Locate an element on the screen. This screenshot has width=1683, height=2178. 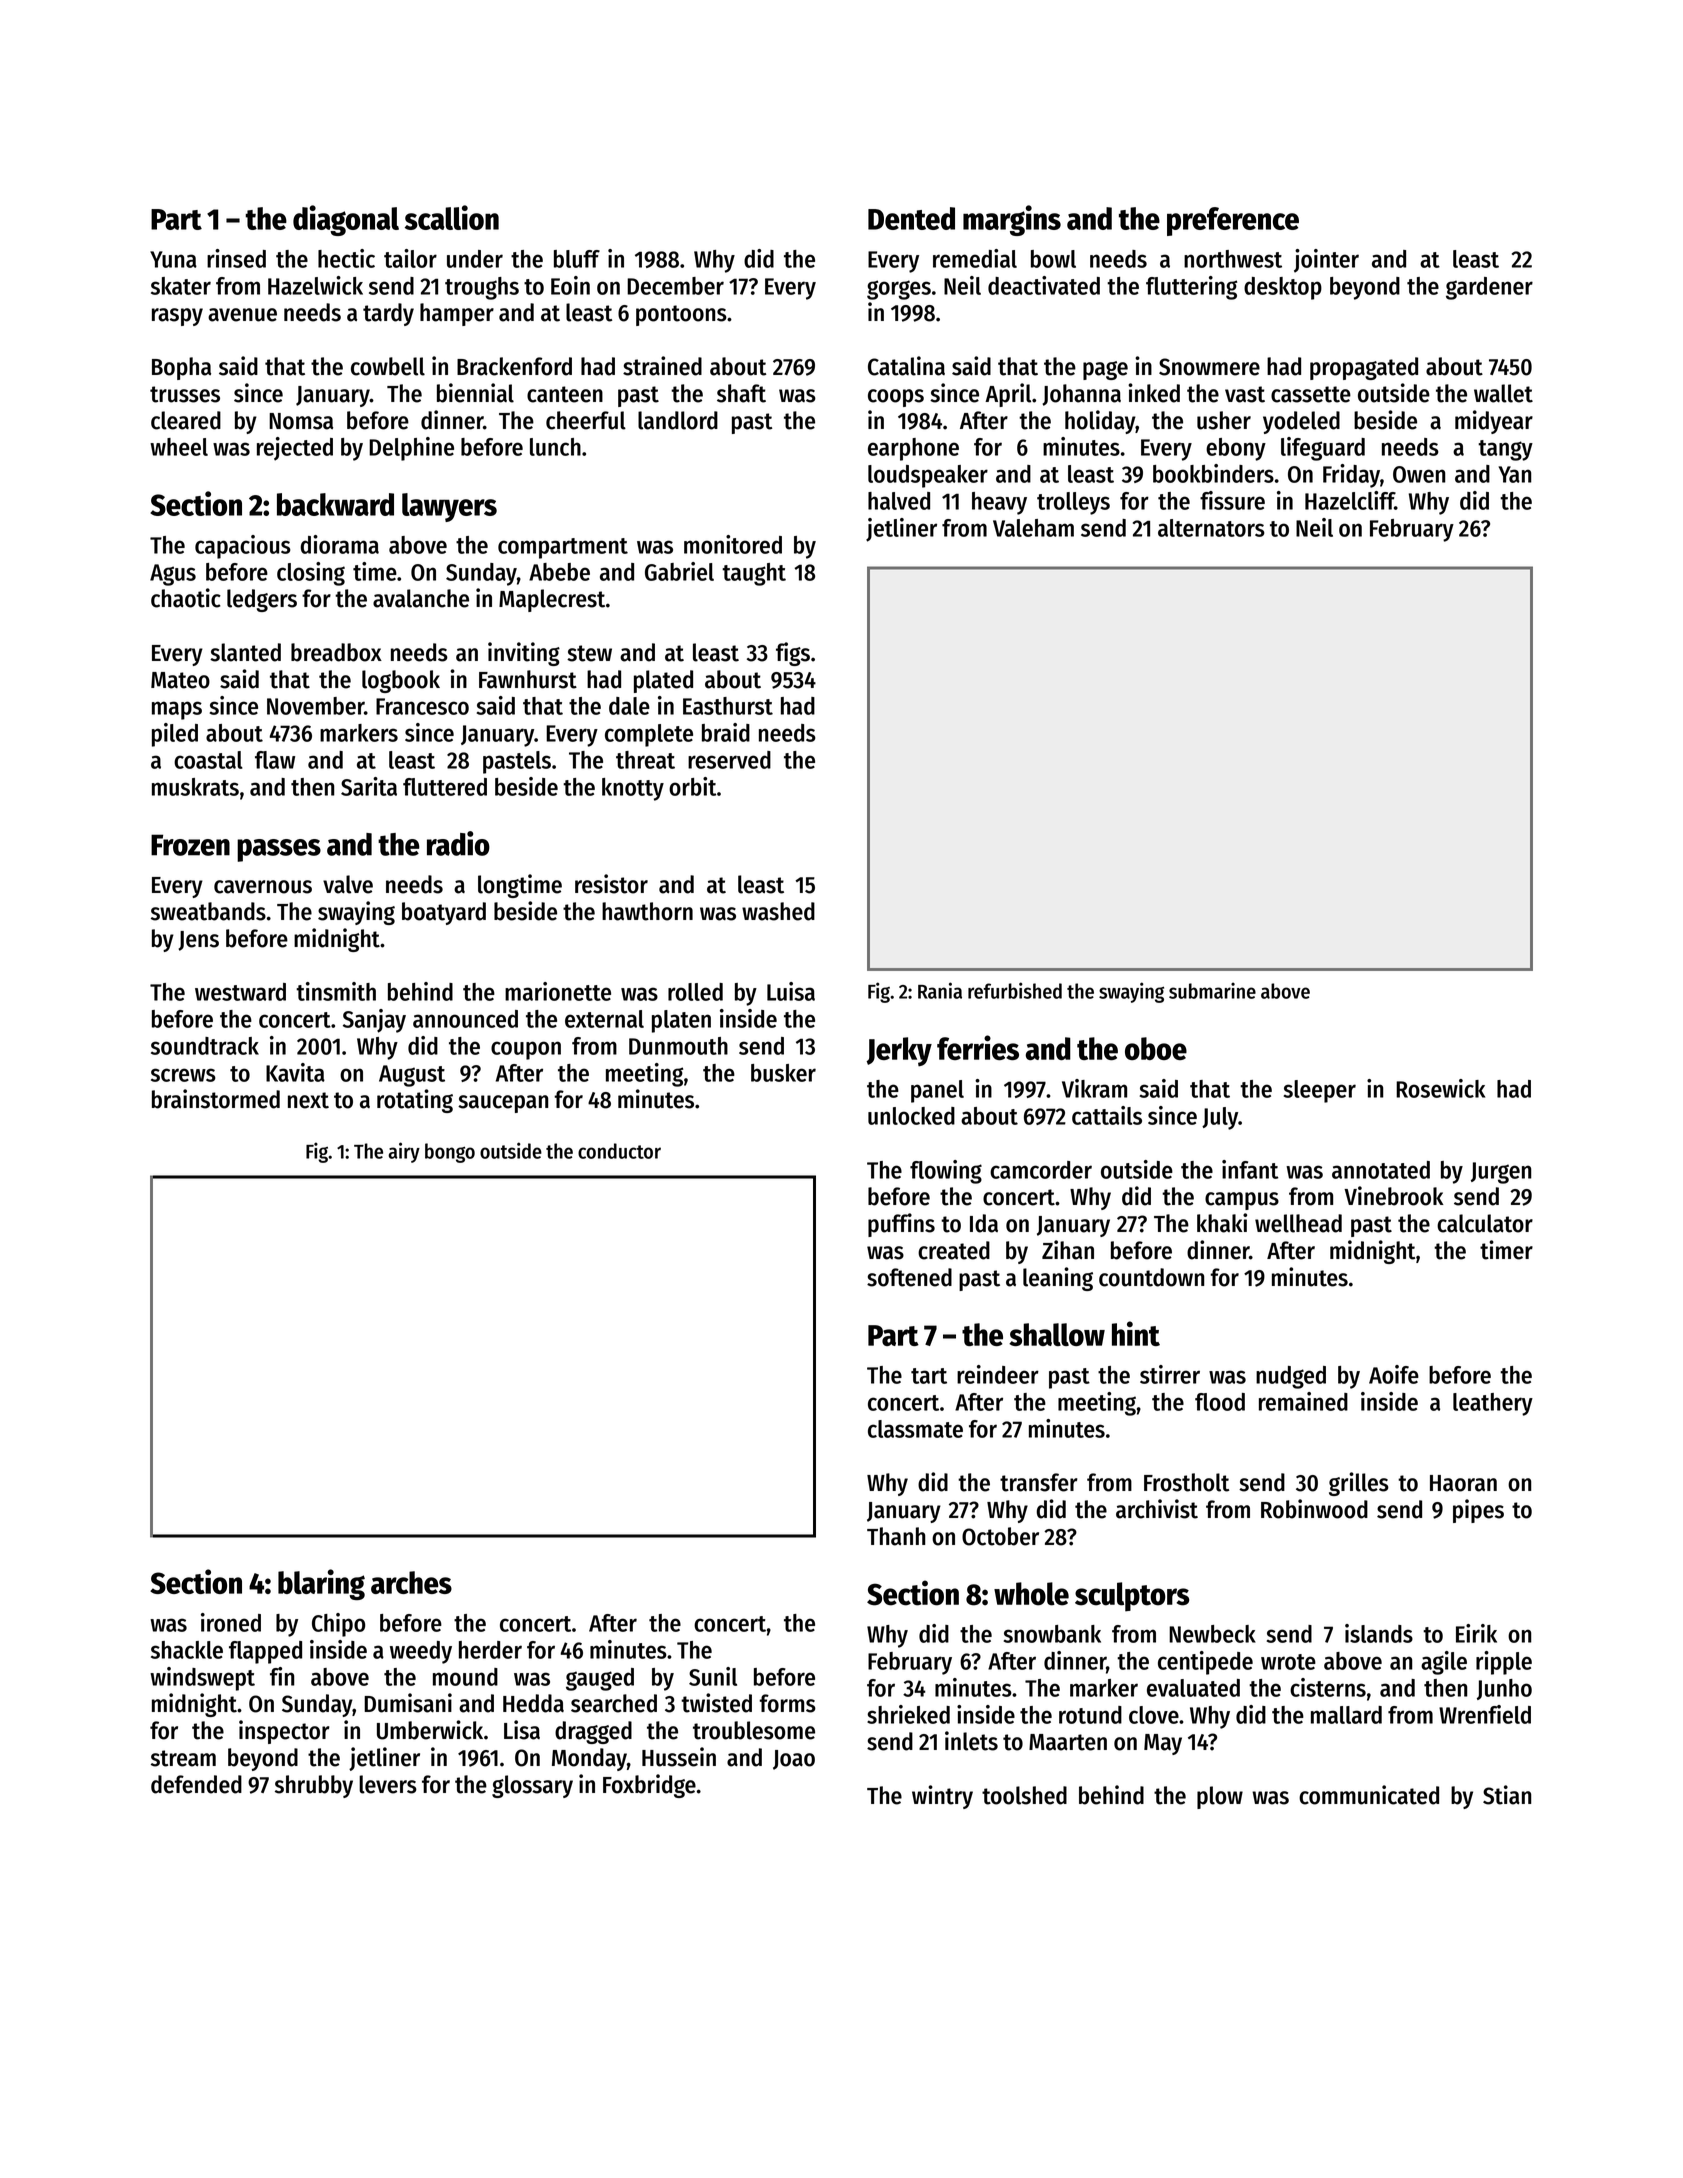
Rosewick is located at coordinates (1440, 1088).
